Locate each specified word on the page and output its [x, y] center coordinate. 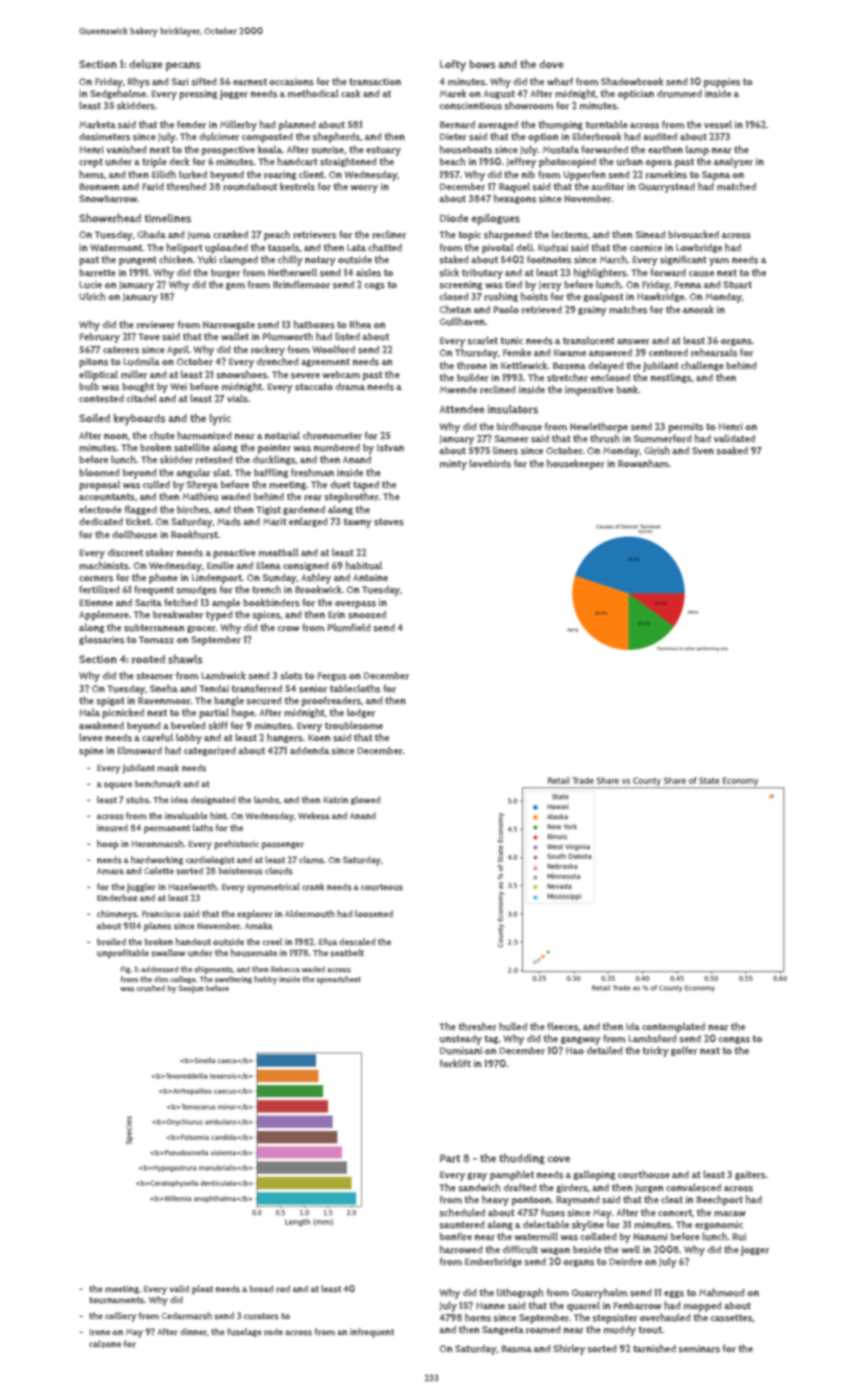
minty [453, 465]
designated [213, 800]
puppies [722, 83]
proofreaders [331, 702]
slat [221, 472]
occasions [291, 82]
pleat [202, 1290]
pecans [183, 66]
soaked [732, 450]
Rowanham [643, 463]
